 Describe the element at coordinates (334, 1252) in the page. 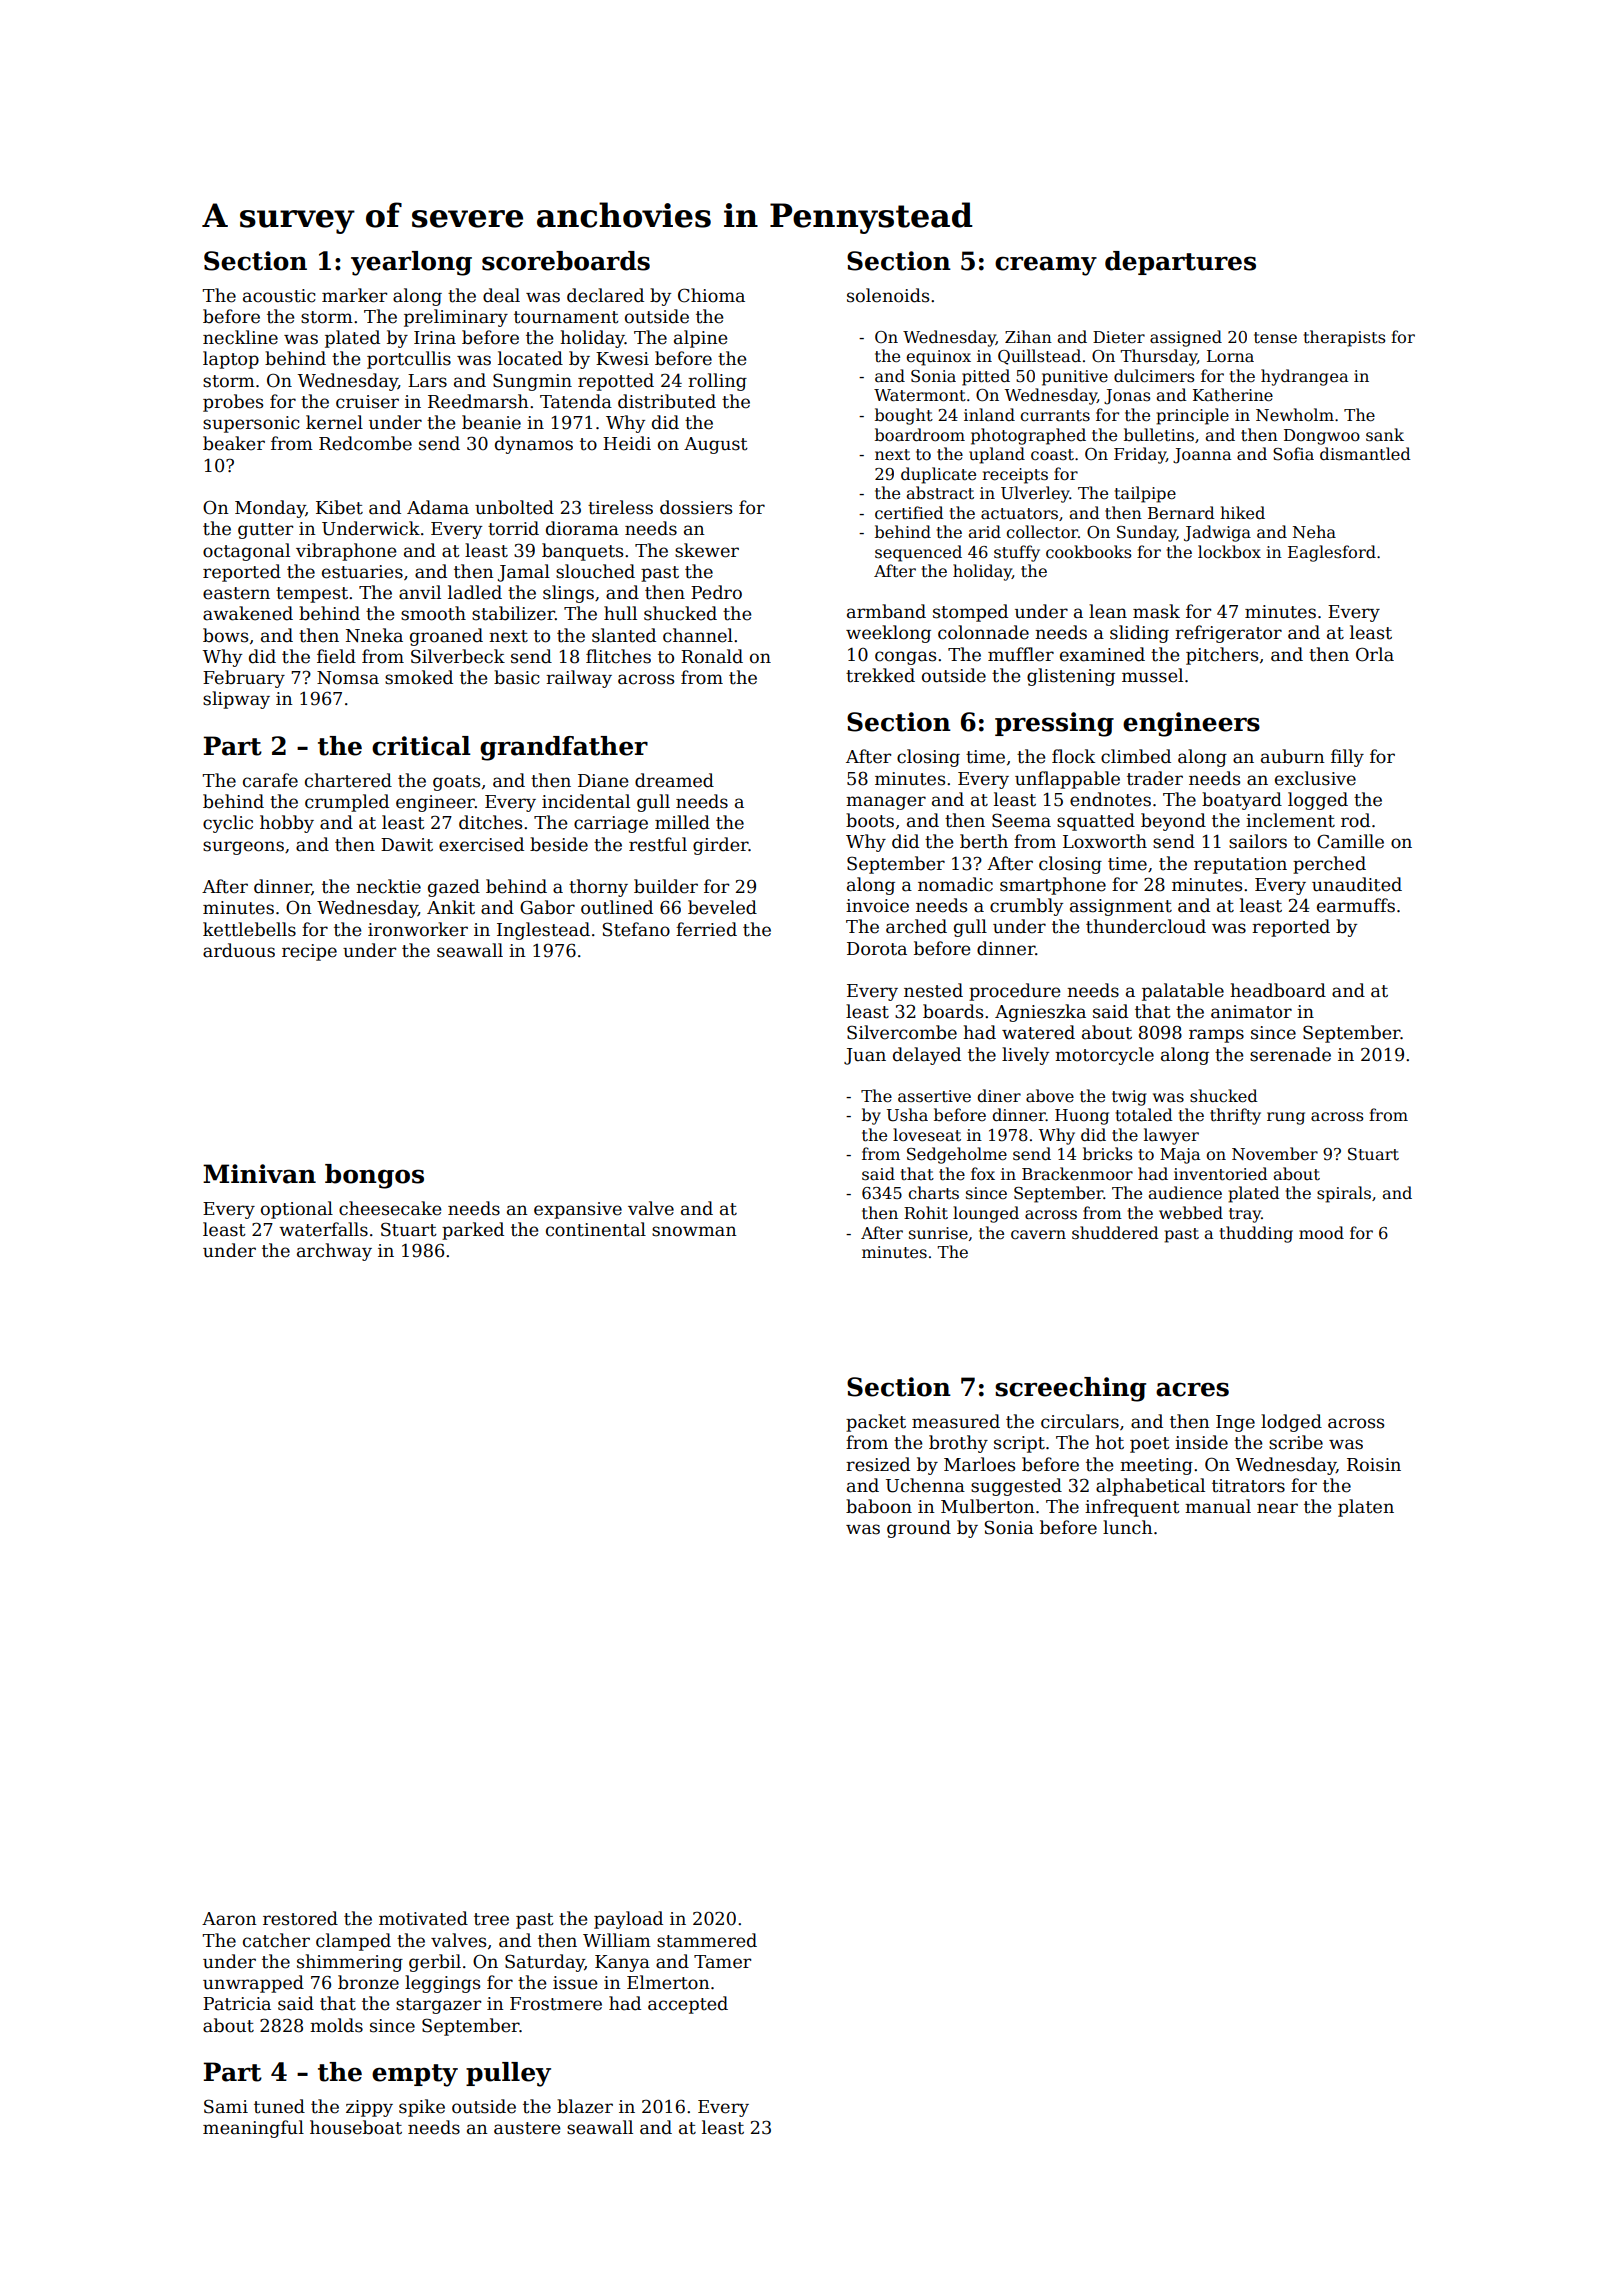

I see `archway` at that location.
